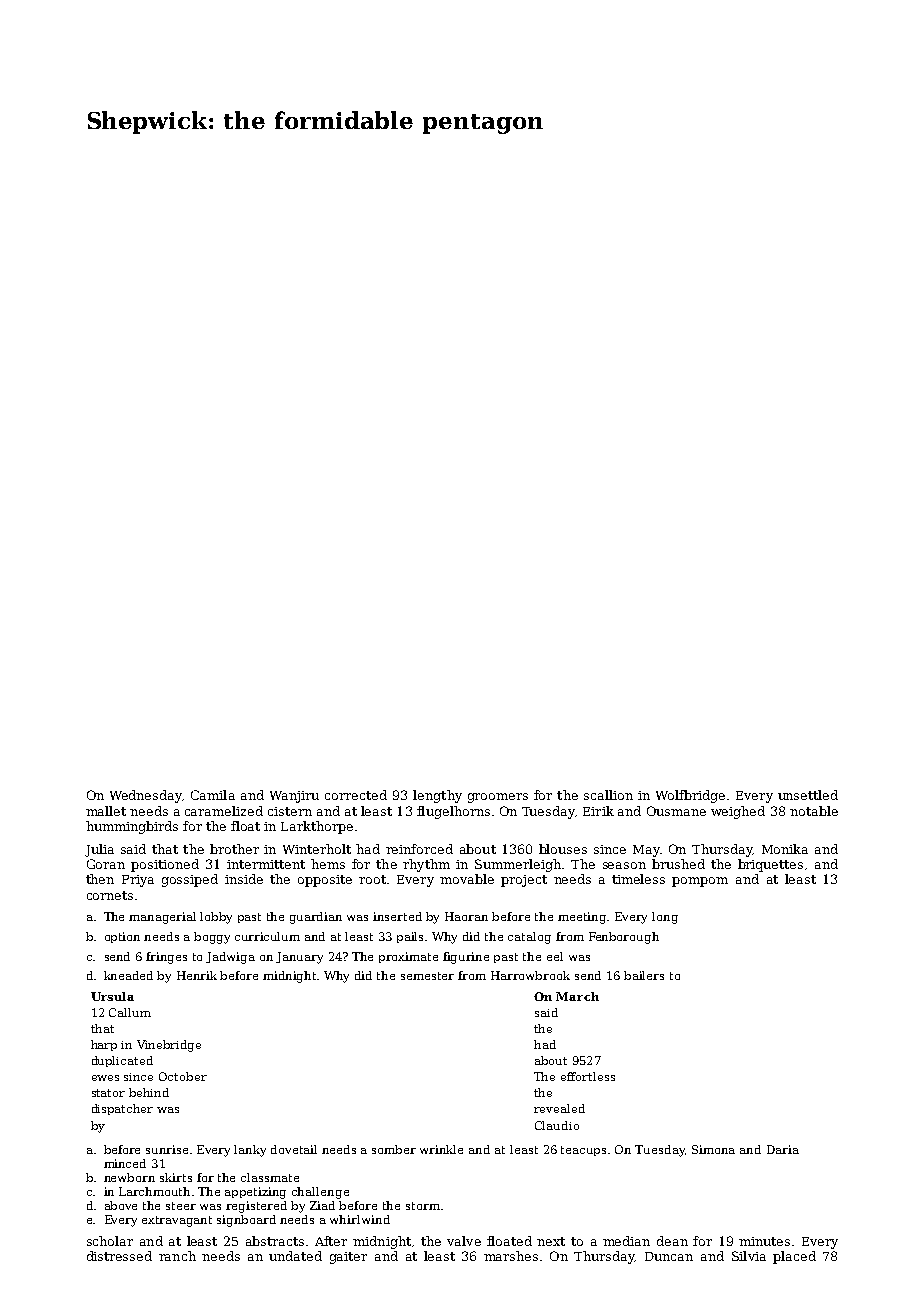 The width and height of the page is (924, 1308). I want to click on wrinkle, so click(441, 1149).
